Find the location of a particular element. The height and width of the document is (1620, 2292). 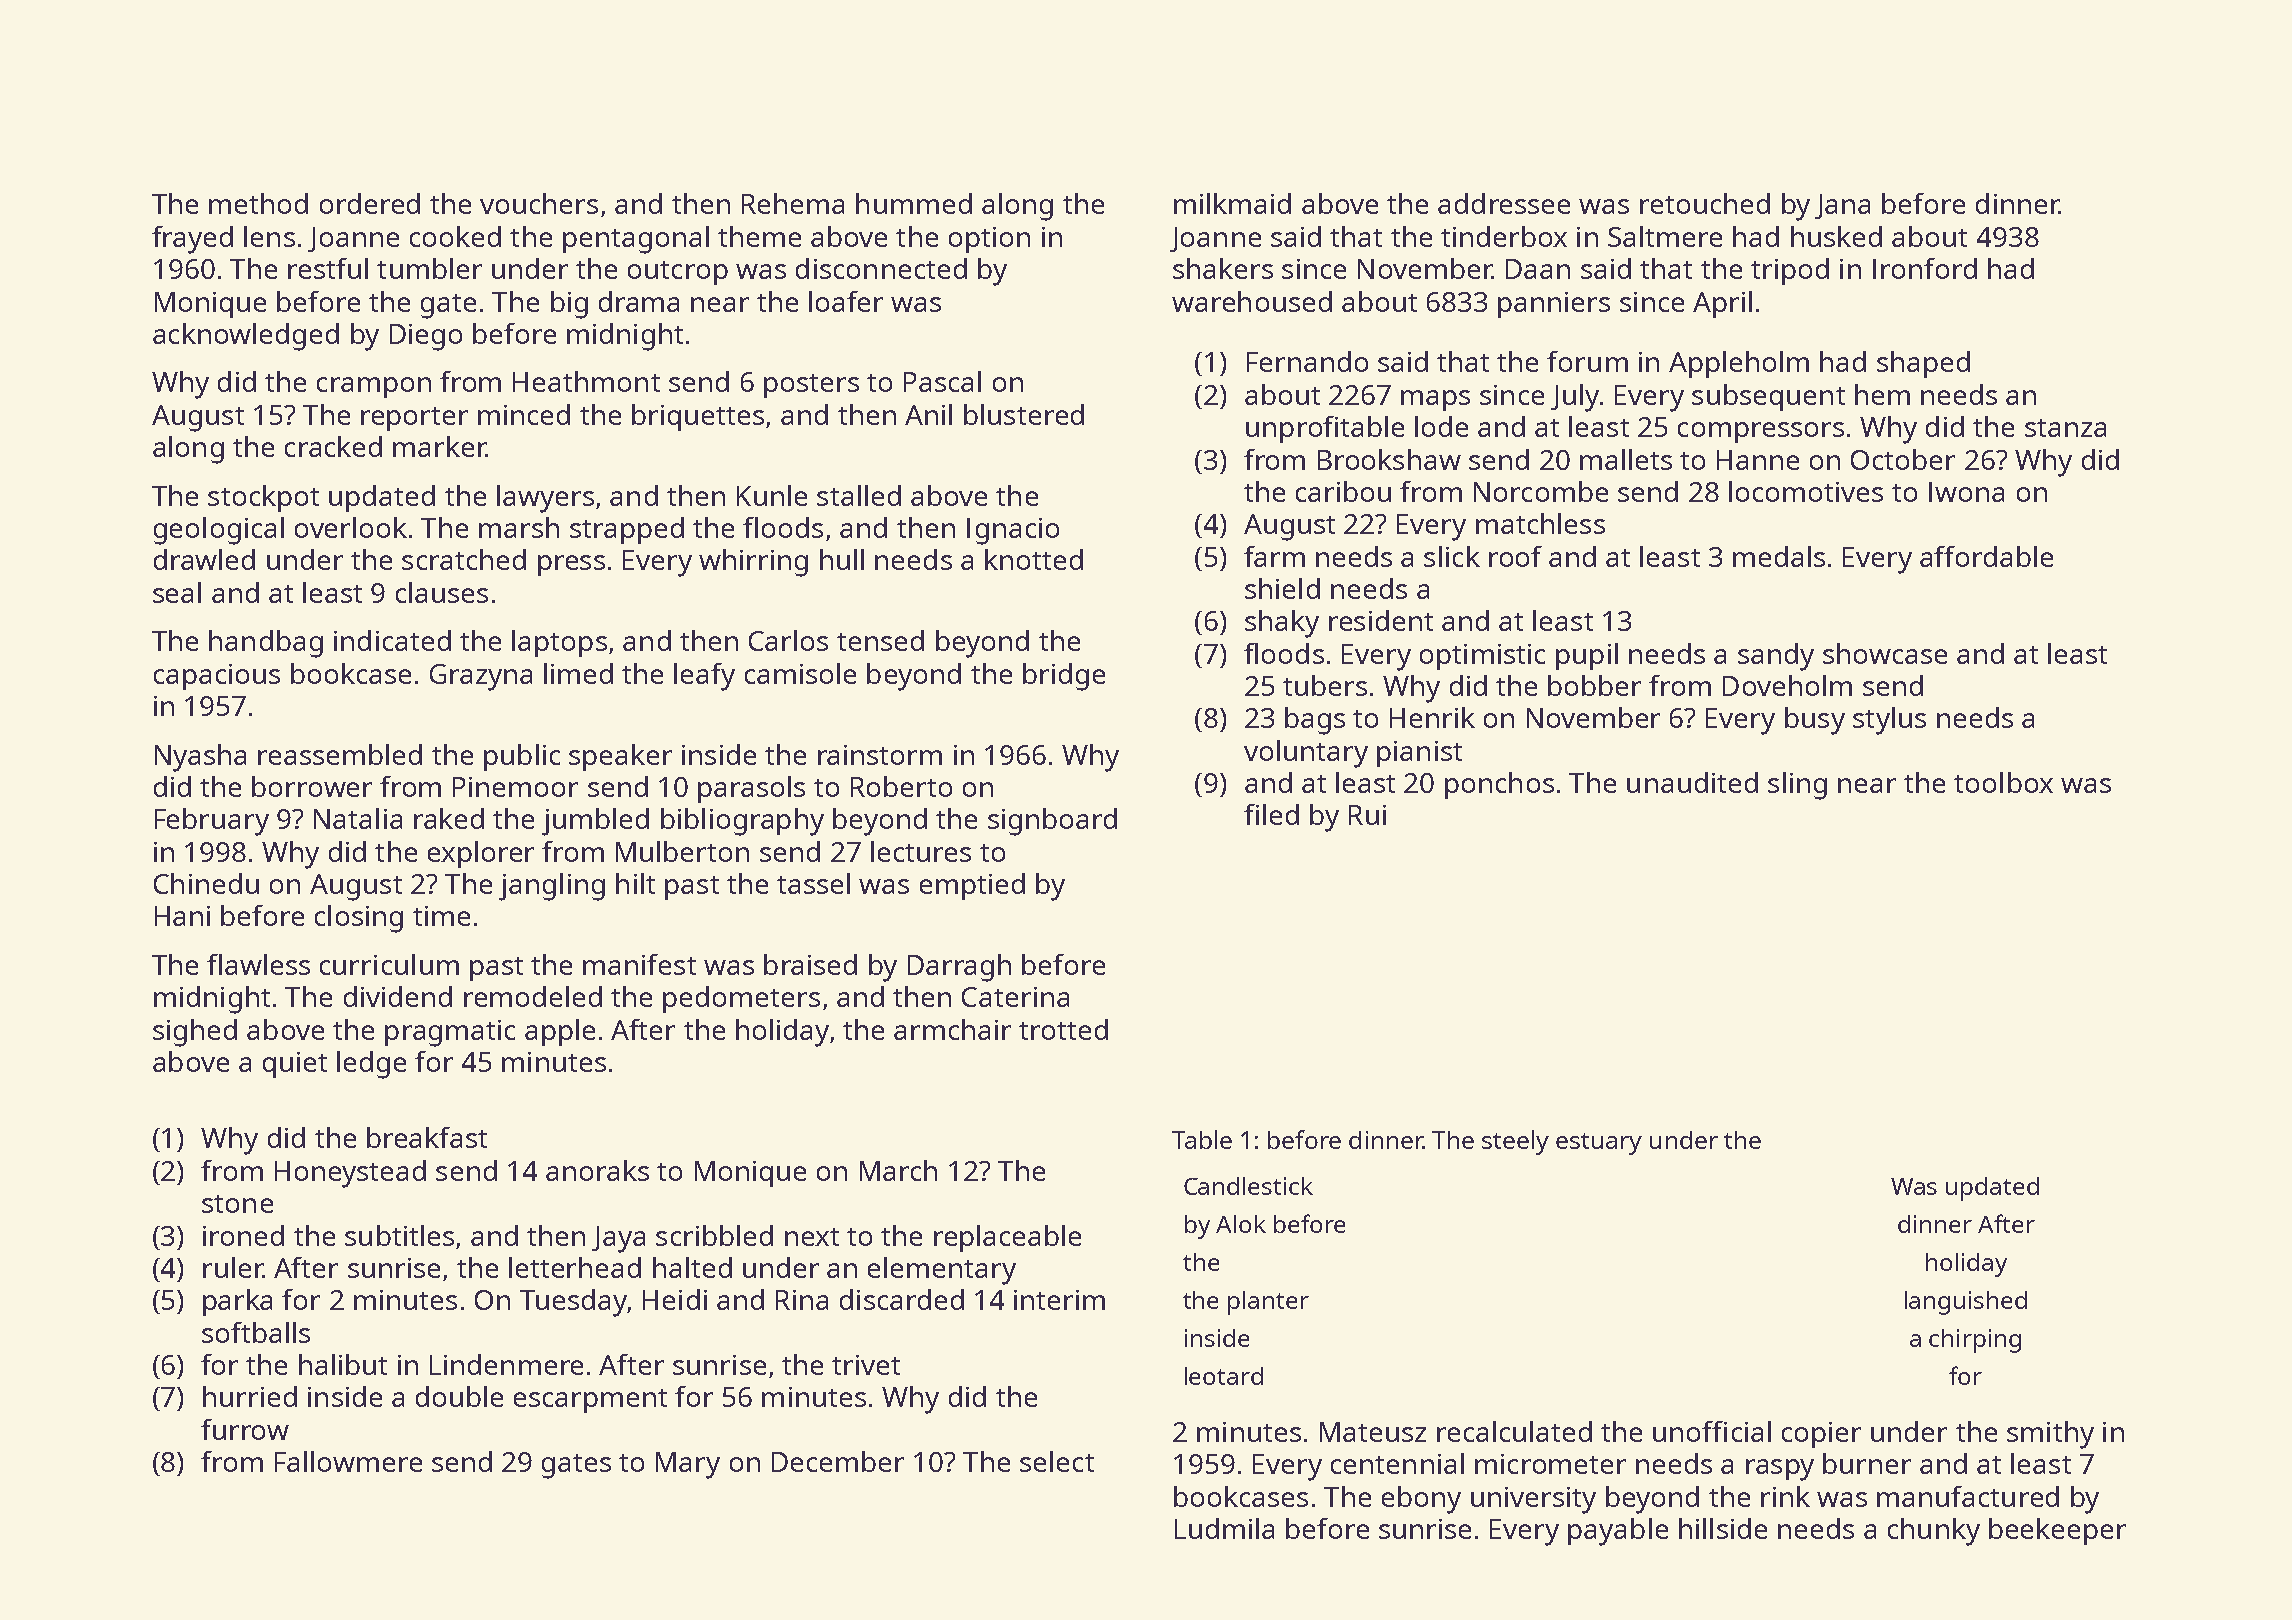

chirping is located at coordinates (1975, 1341).
